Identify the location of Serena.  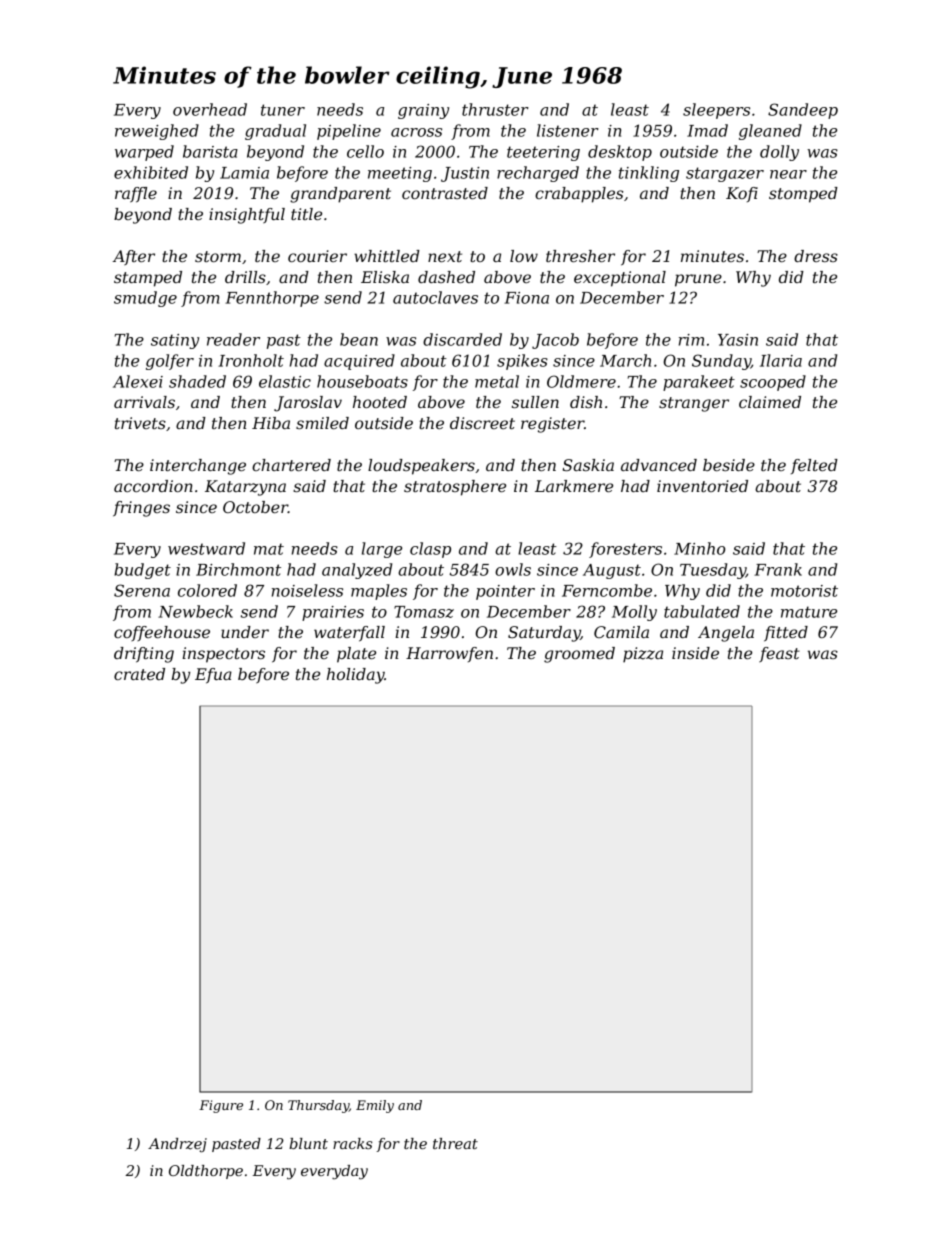
(142, 590).
